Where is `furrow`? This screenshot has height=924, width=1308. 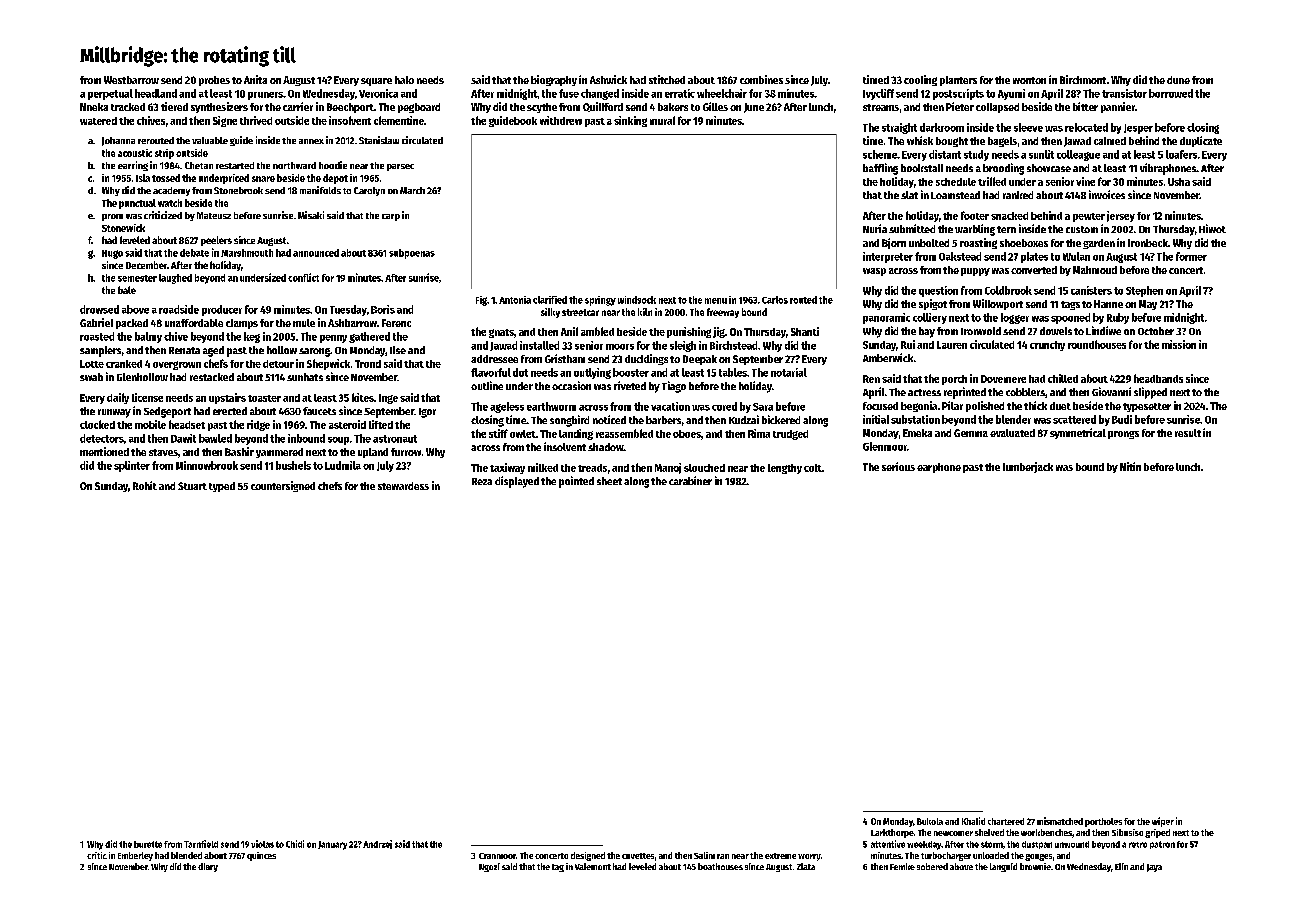
furrow is located at coordinates (406, 452).
